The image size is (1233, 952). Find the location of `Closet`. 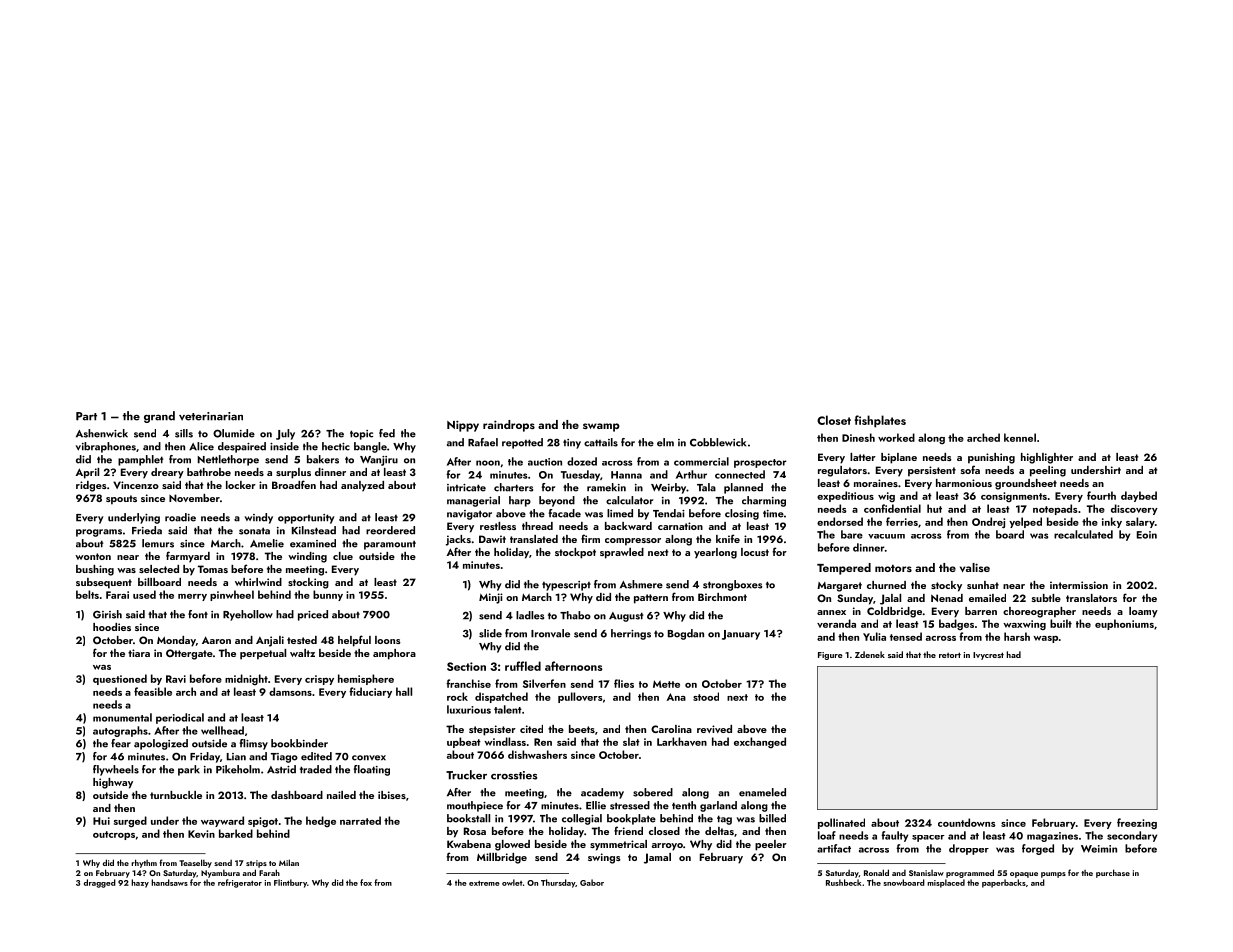

Closet is located at coordinates (834, 420).
